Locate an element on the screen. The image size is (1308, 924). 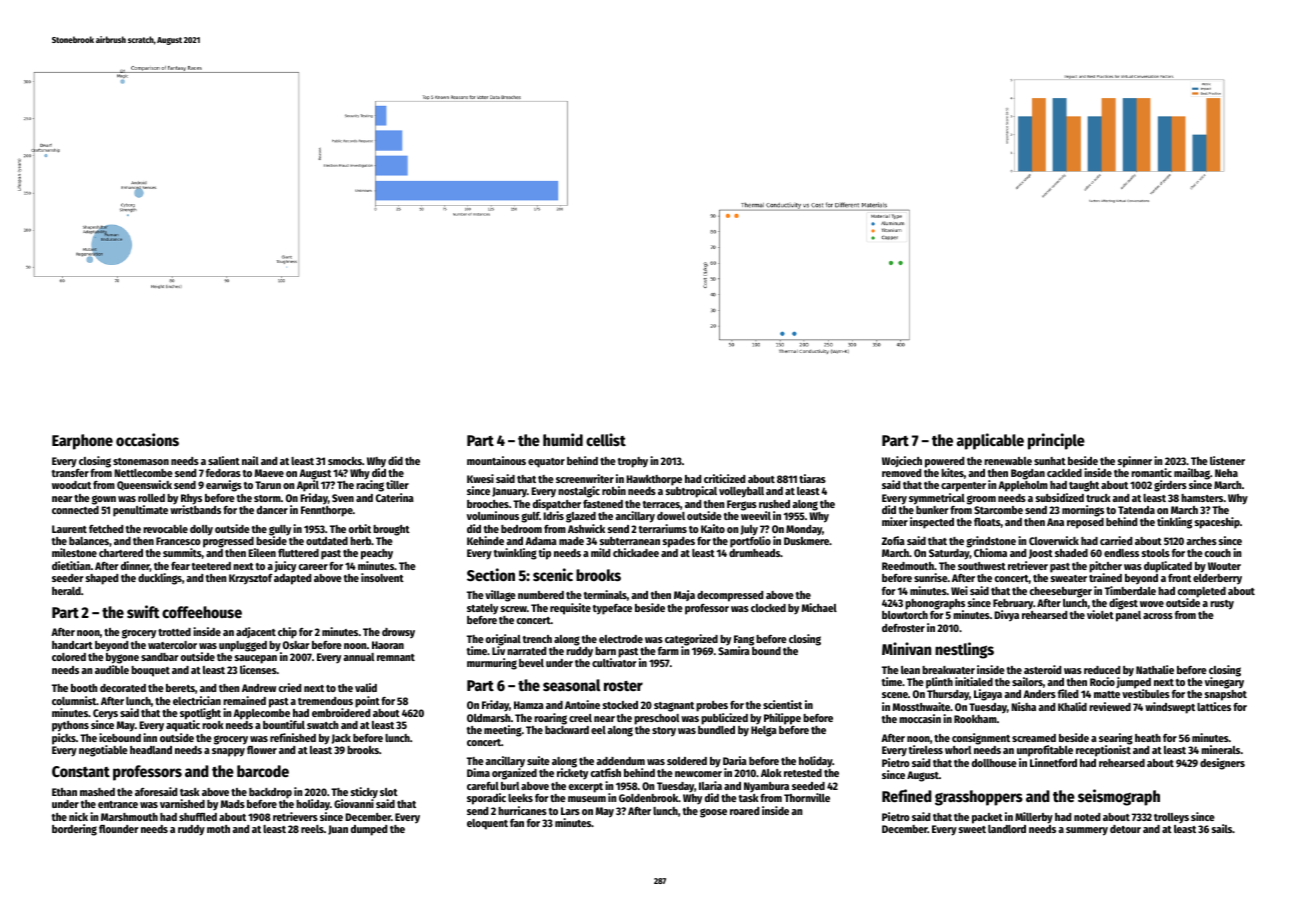
principle is located at coordinates (1056, 441).
